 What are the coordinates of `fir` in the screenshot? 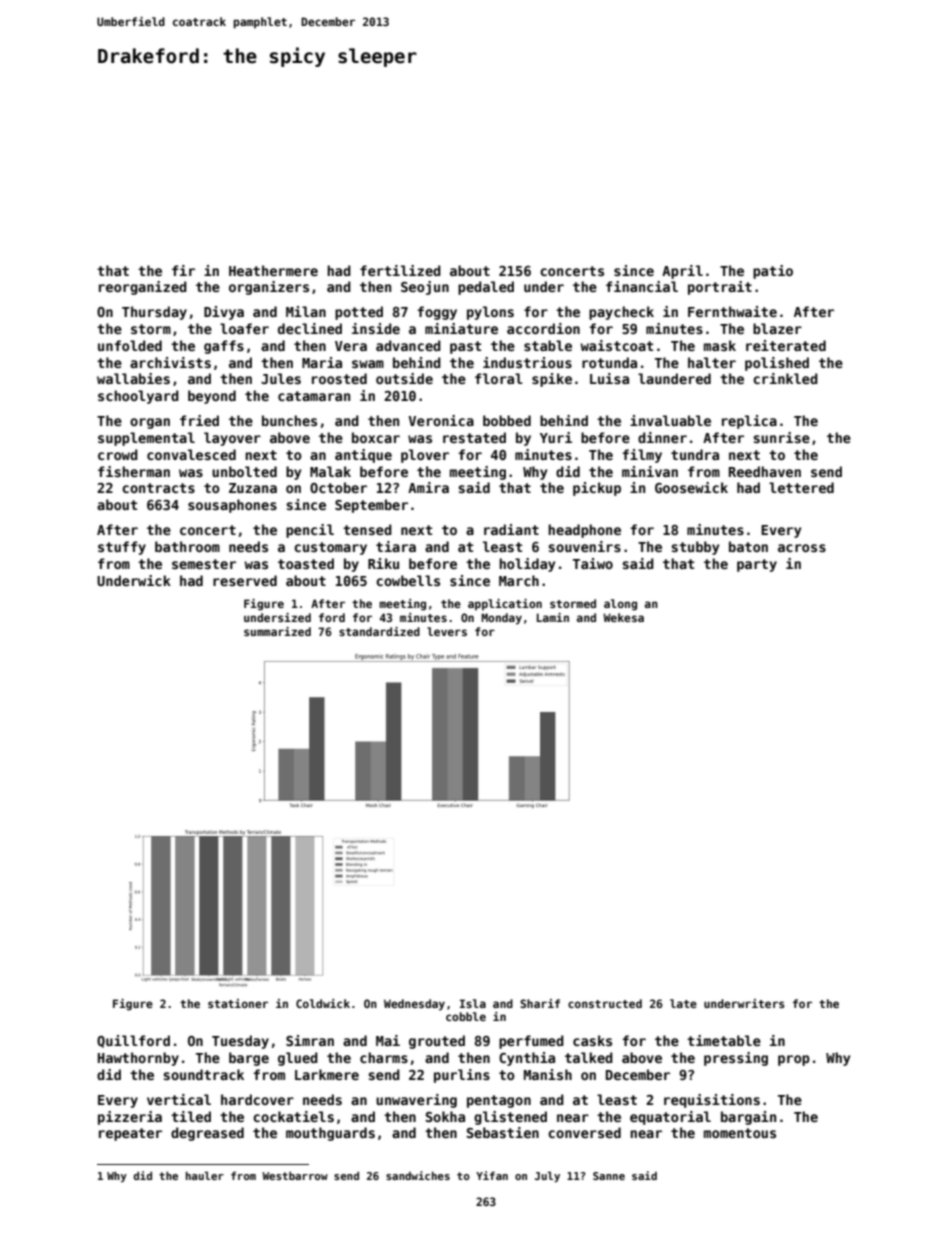 It's located at (183, 270).
